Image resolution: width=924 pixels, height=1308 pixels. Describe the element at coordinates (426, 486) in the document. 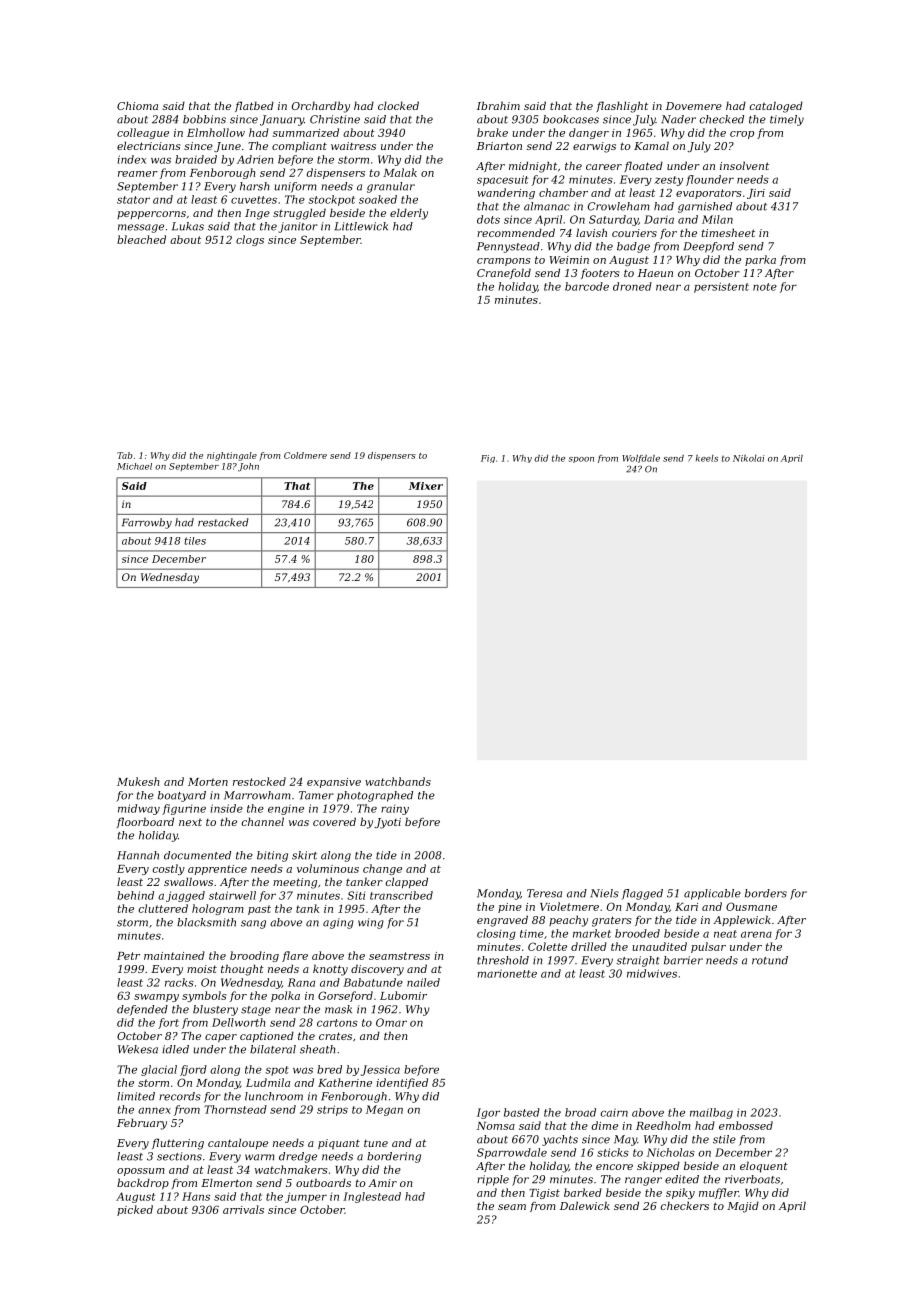

I see `Mixer` at that location.
